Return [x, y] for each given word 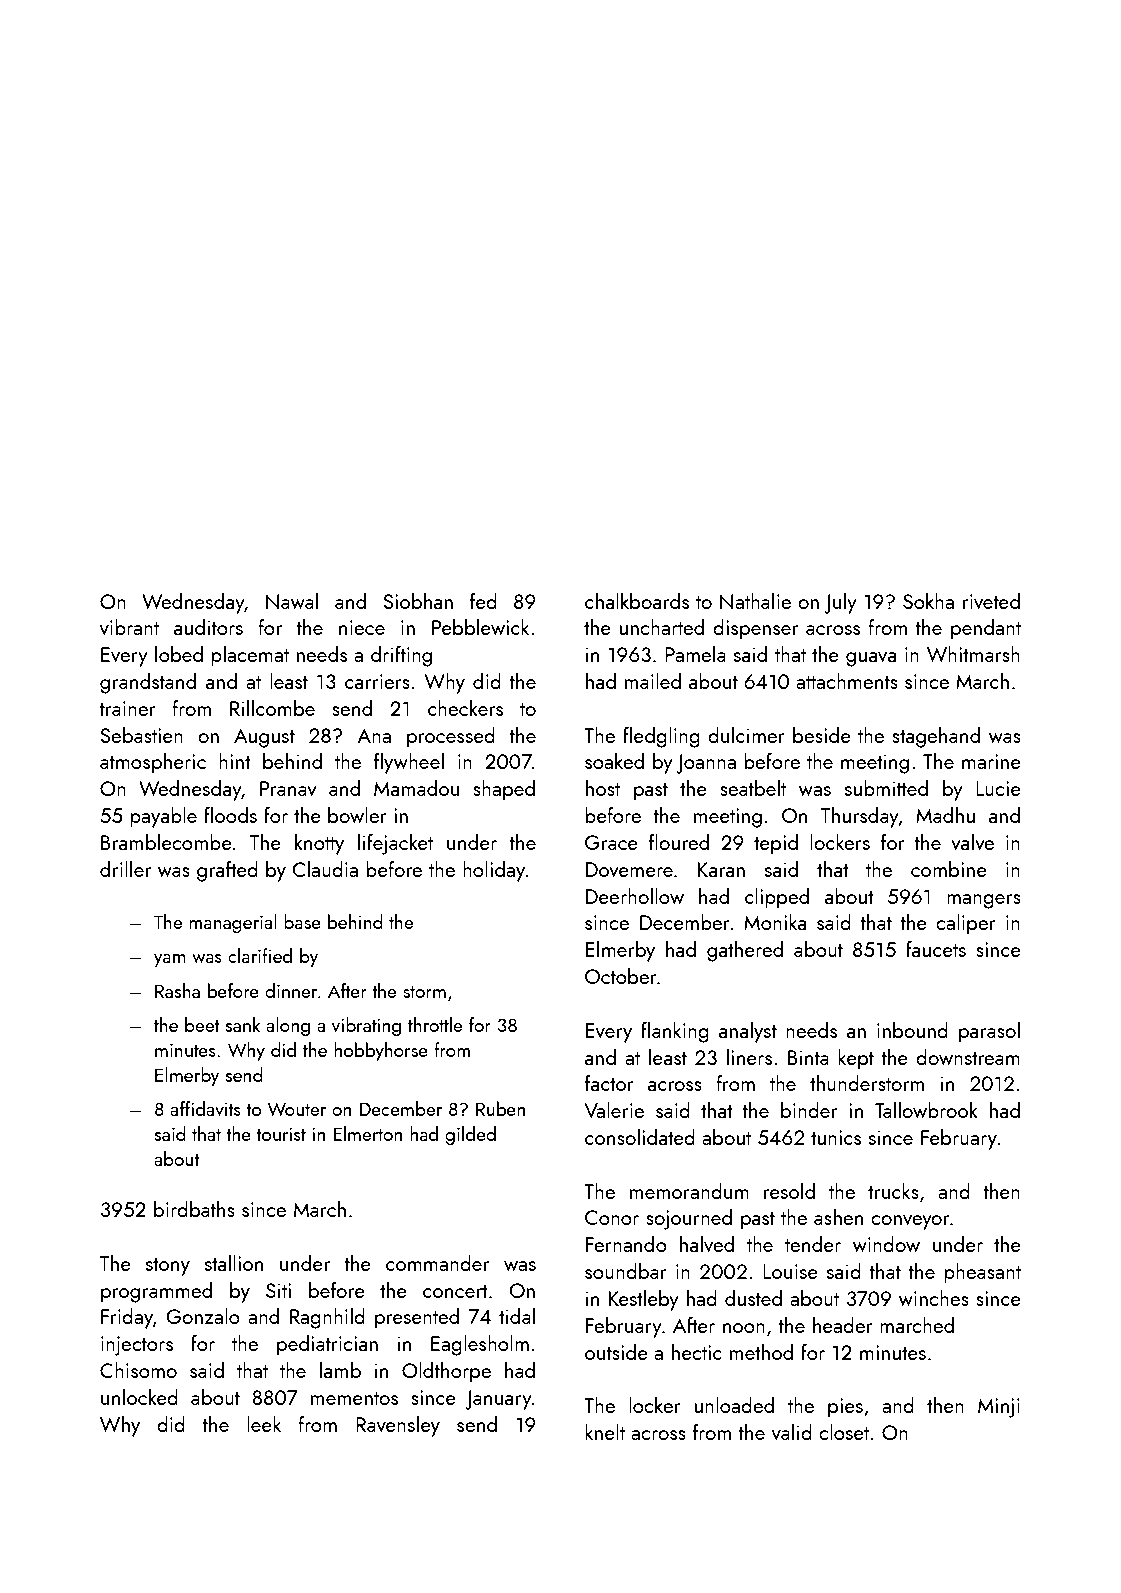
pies [845, 1408]
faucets [936, 949]
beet [202, 1024]
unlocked [139, 1397]
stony [168, 1267]
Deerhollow [635, 896]
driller [125, 869]
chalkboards [637, 601]
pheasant [982, 1273]
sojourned [689, 1219]
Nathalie [755, 601]
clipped [777, 898]
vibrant [129, 627]
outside [616, 1352]
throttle [435, 1024]
